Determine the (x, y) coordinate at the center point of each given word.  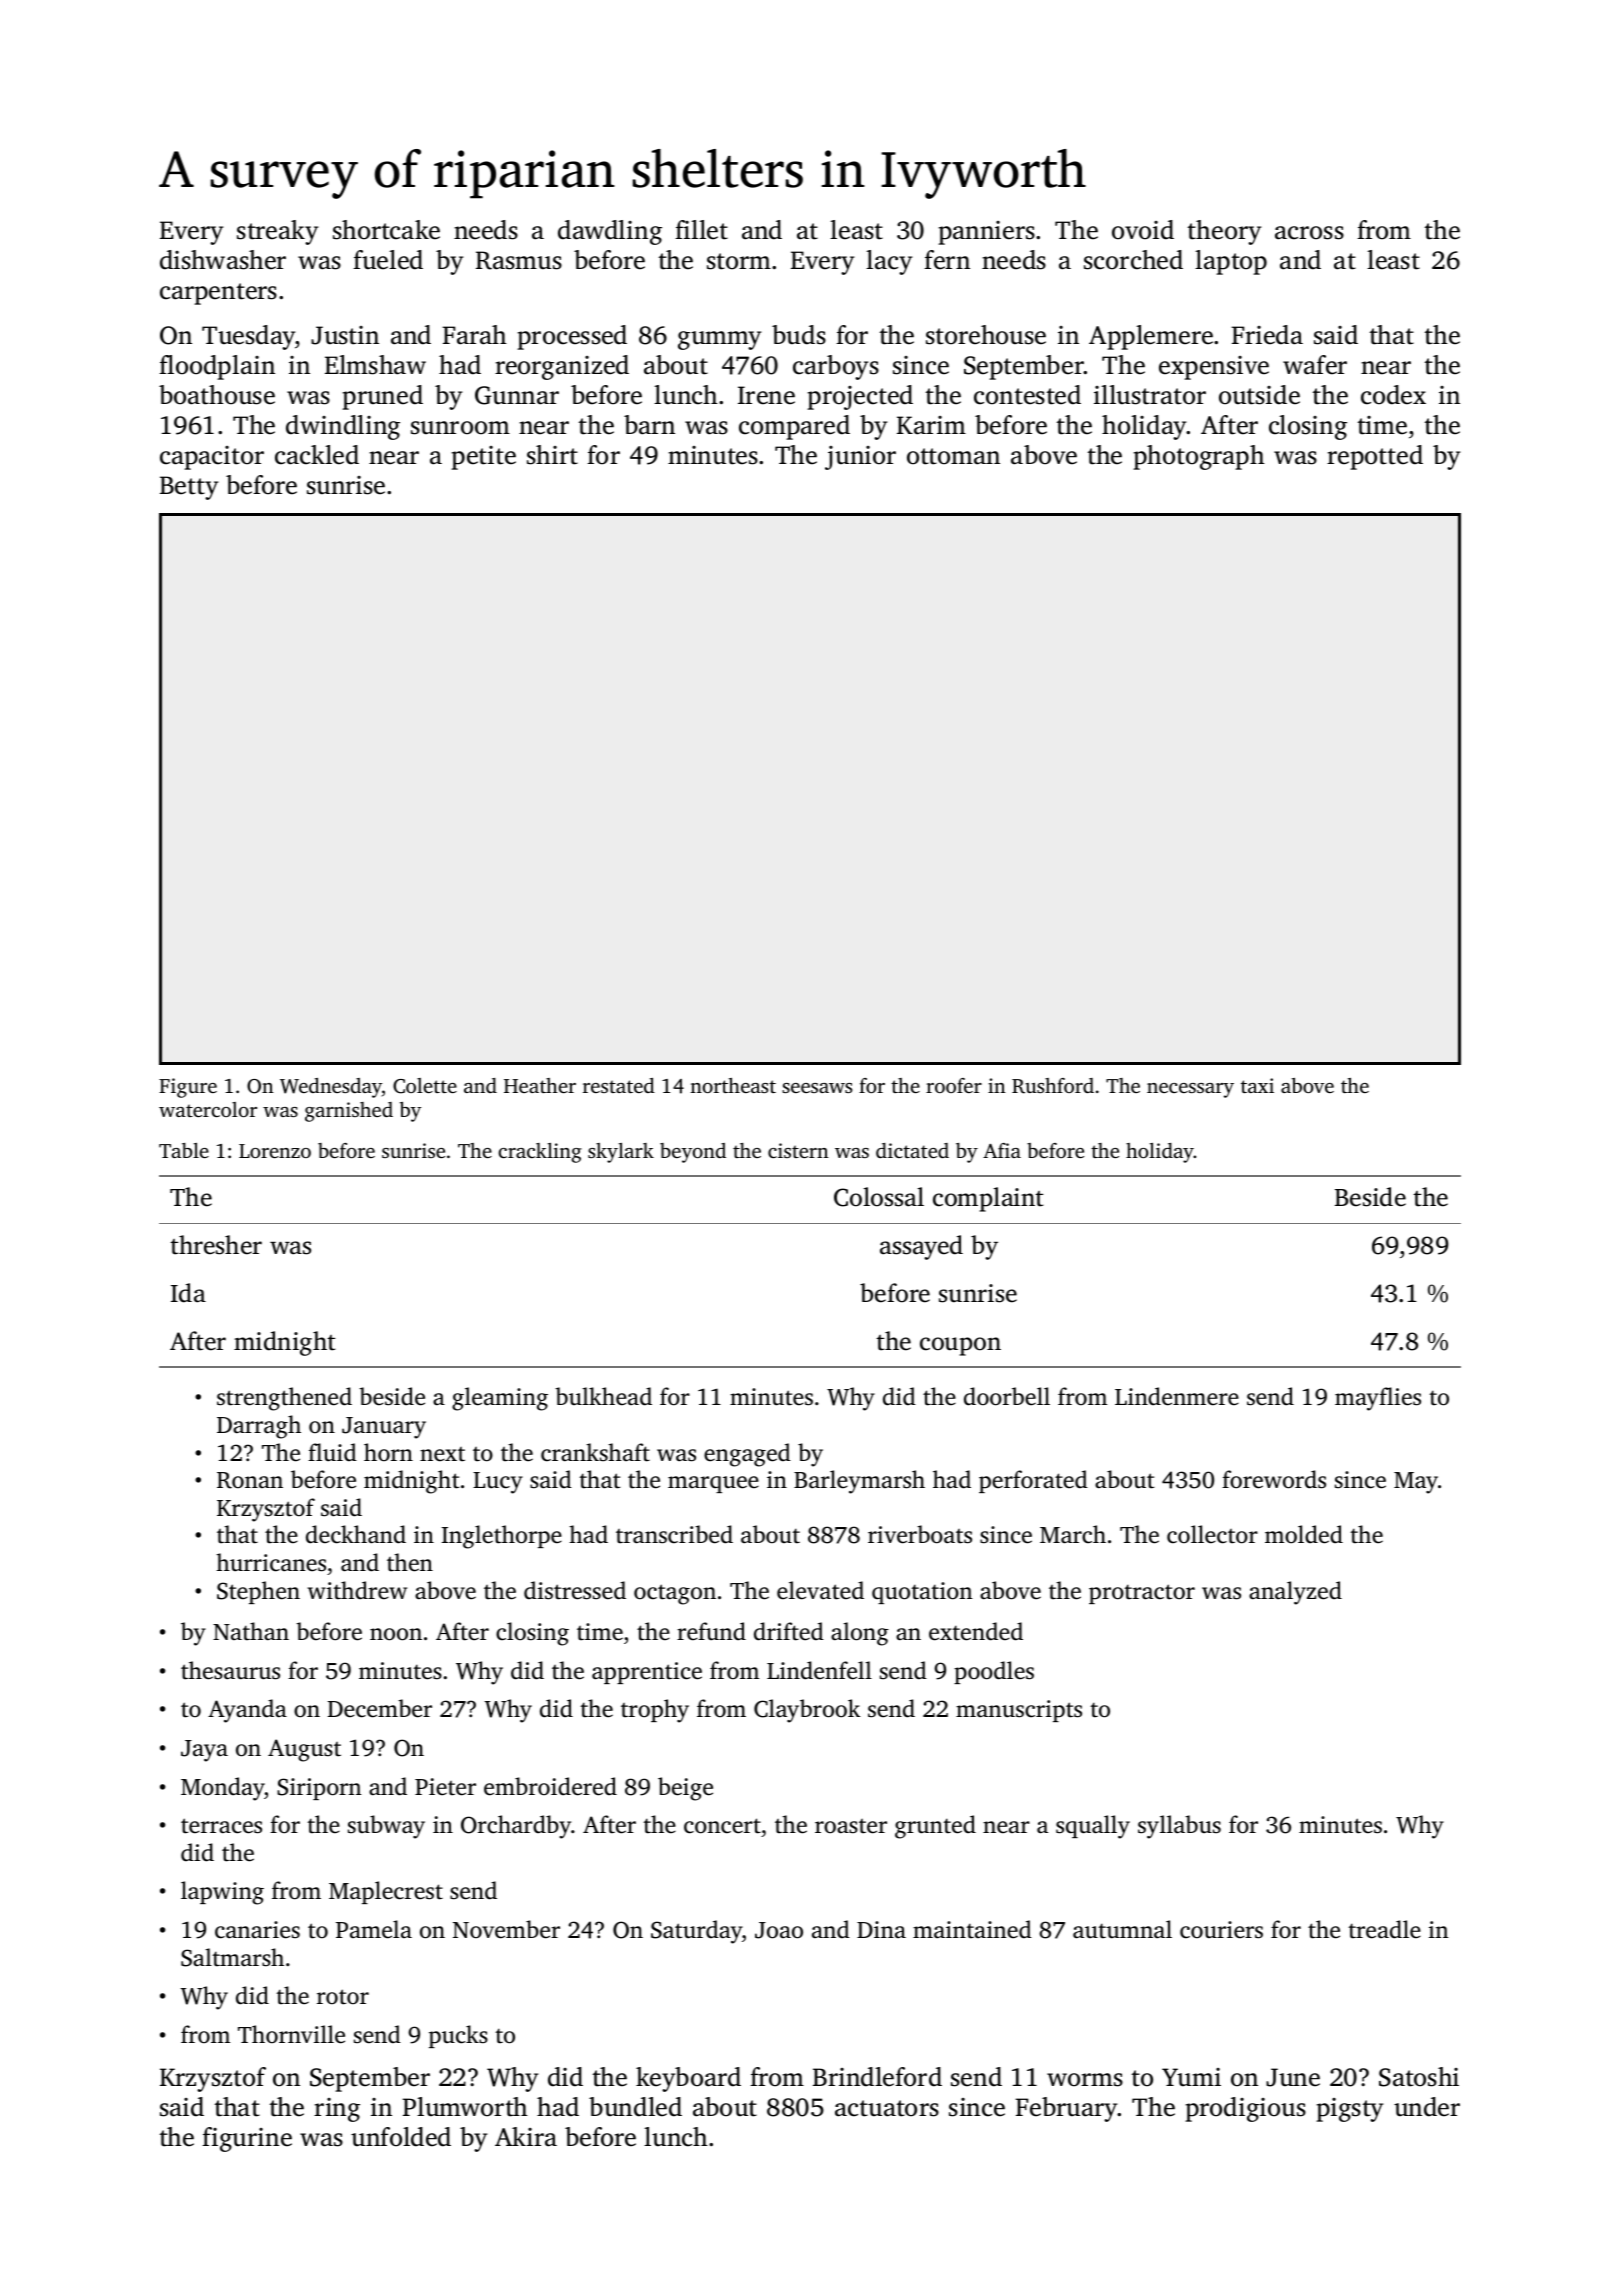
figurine (247, 2139)
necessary (1190, 1090)
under (1427, 2107)
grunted (935, 1827)
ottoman (953, 456)
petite (483, 458)
